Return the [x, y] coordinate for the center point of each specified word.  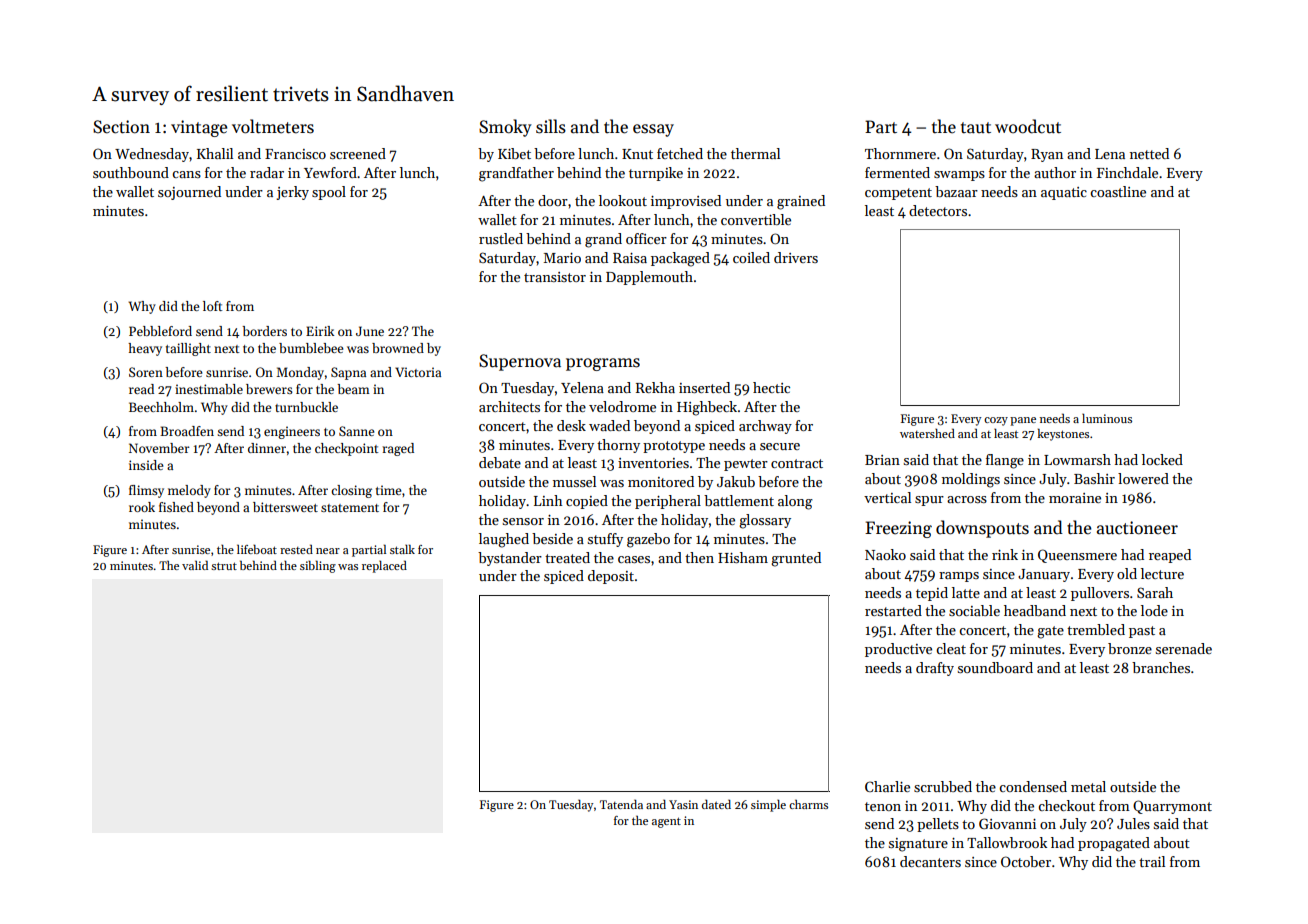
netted [1149, 153]
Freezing [898, 529]
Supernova [520, 362]
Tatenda [621, 804]
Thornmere [900, 153]
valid [195, 565]
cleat [951, 648]
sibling [318, 566]
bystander [510, 559]
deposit [611, 577]
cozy [996, 421]
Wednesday [152, 155]
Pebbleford [160, 331]
